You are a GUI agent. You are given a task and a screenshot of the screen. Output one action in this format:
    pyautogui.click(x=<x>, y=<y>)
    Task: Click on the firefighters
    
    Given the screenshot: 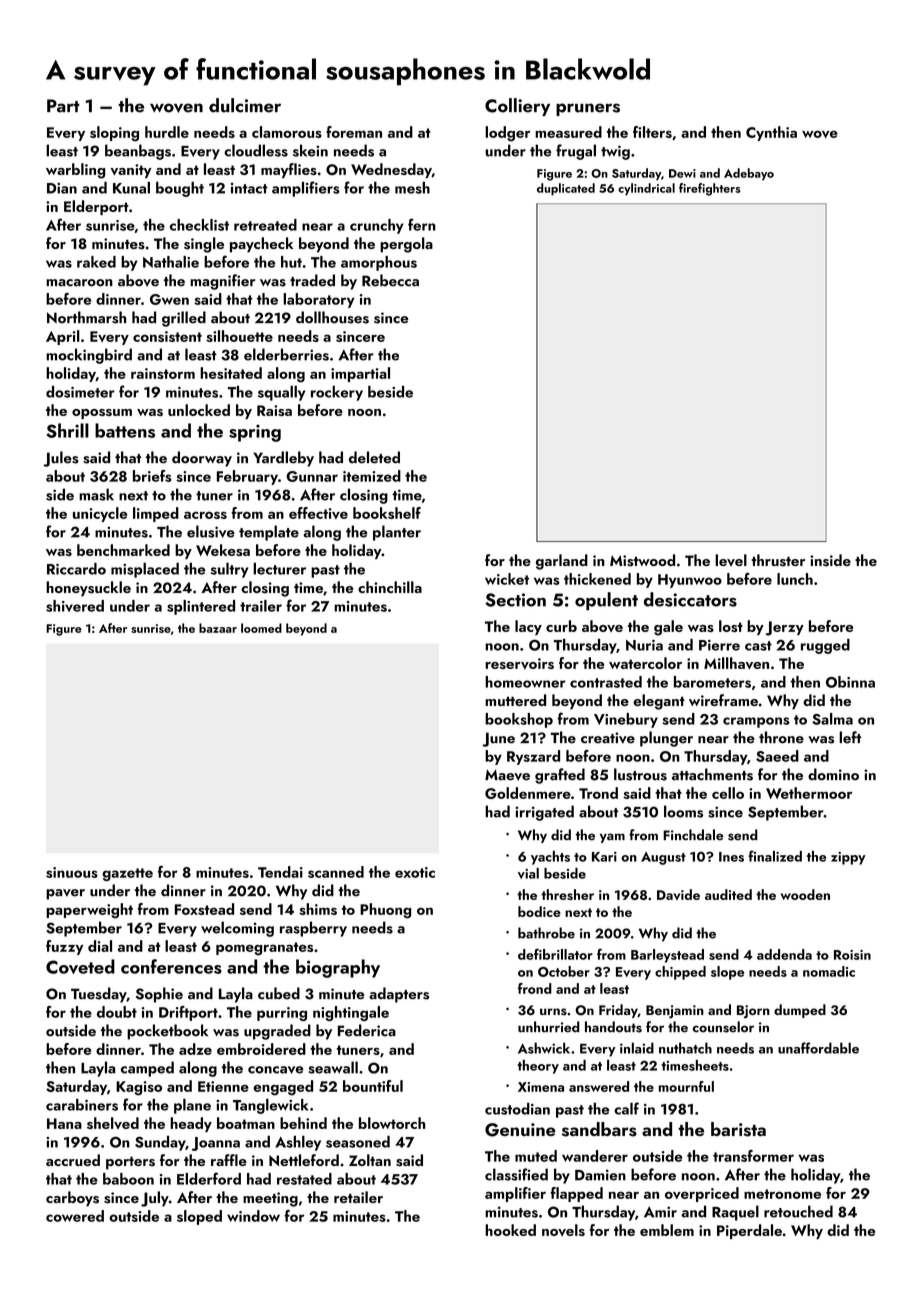 What is the action you would take?
    pyautogui.click(x=710, y=189)
